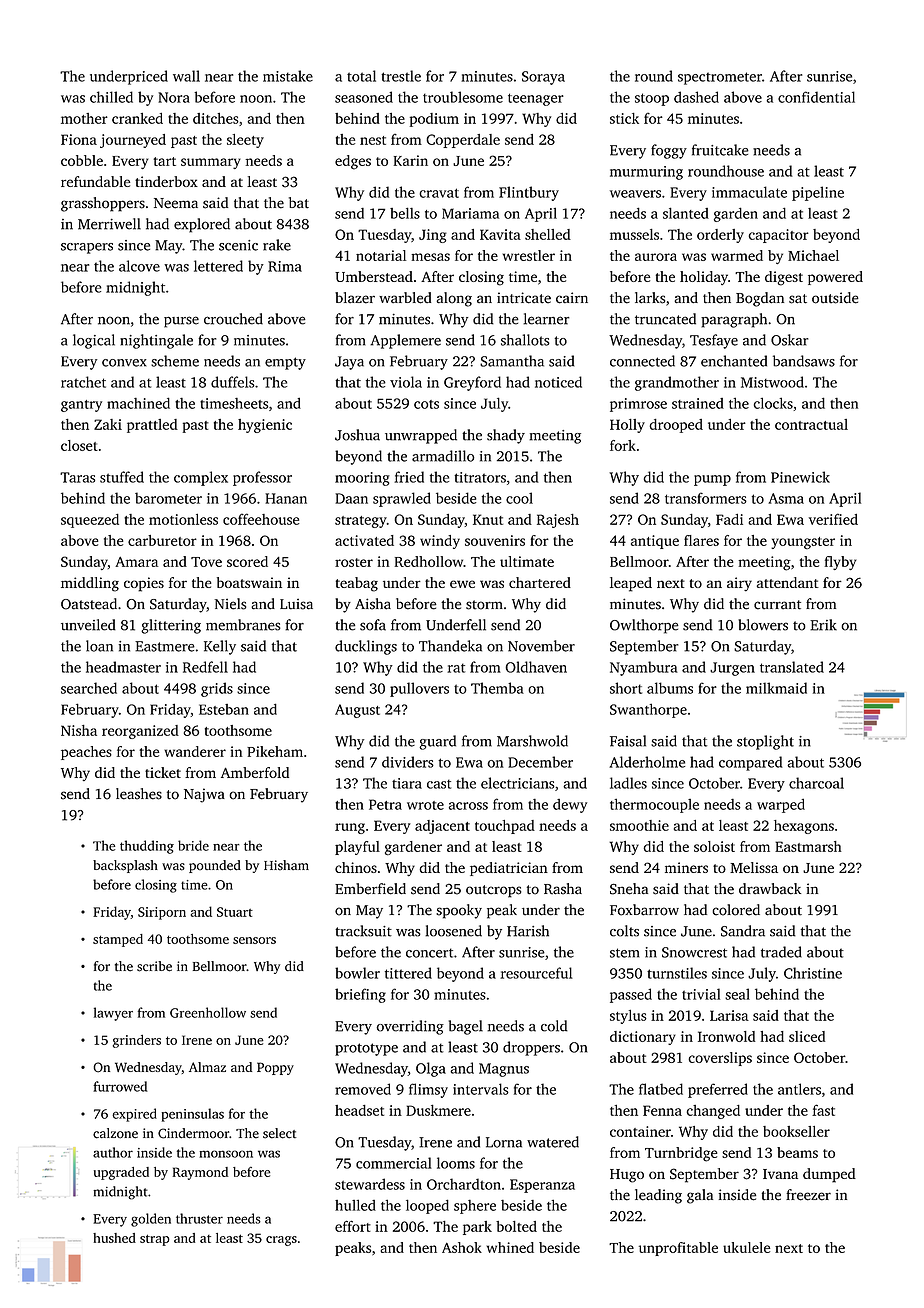 The image size is (924, 1308). What do you see at coordinates (746, 1247) in the screenshot?
I see `ukulele` at bounding box center [746, 1247].
